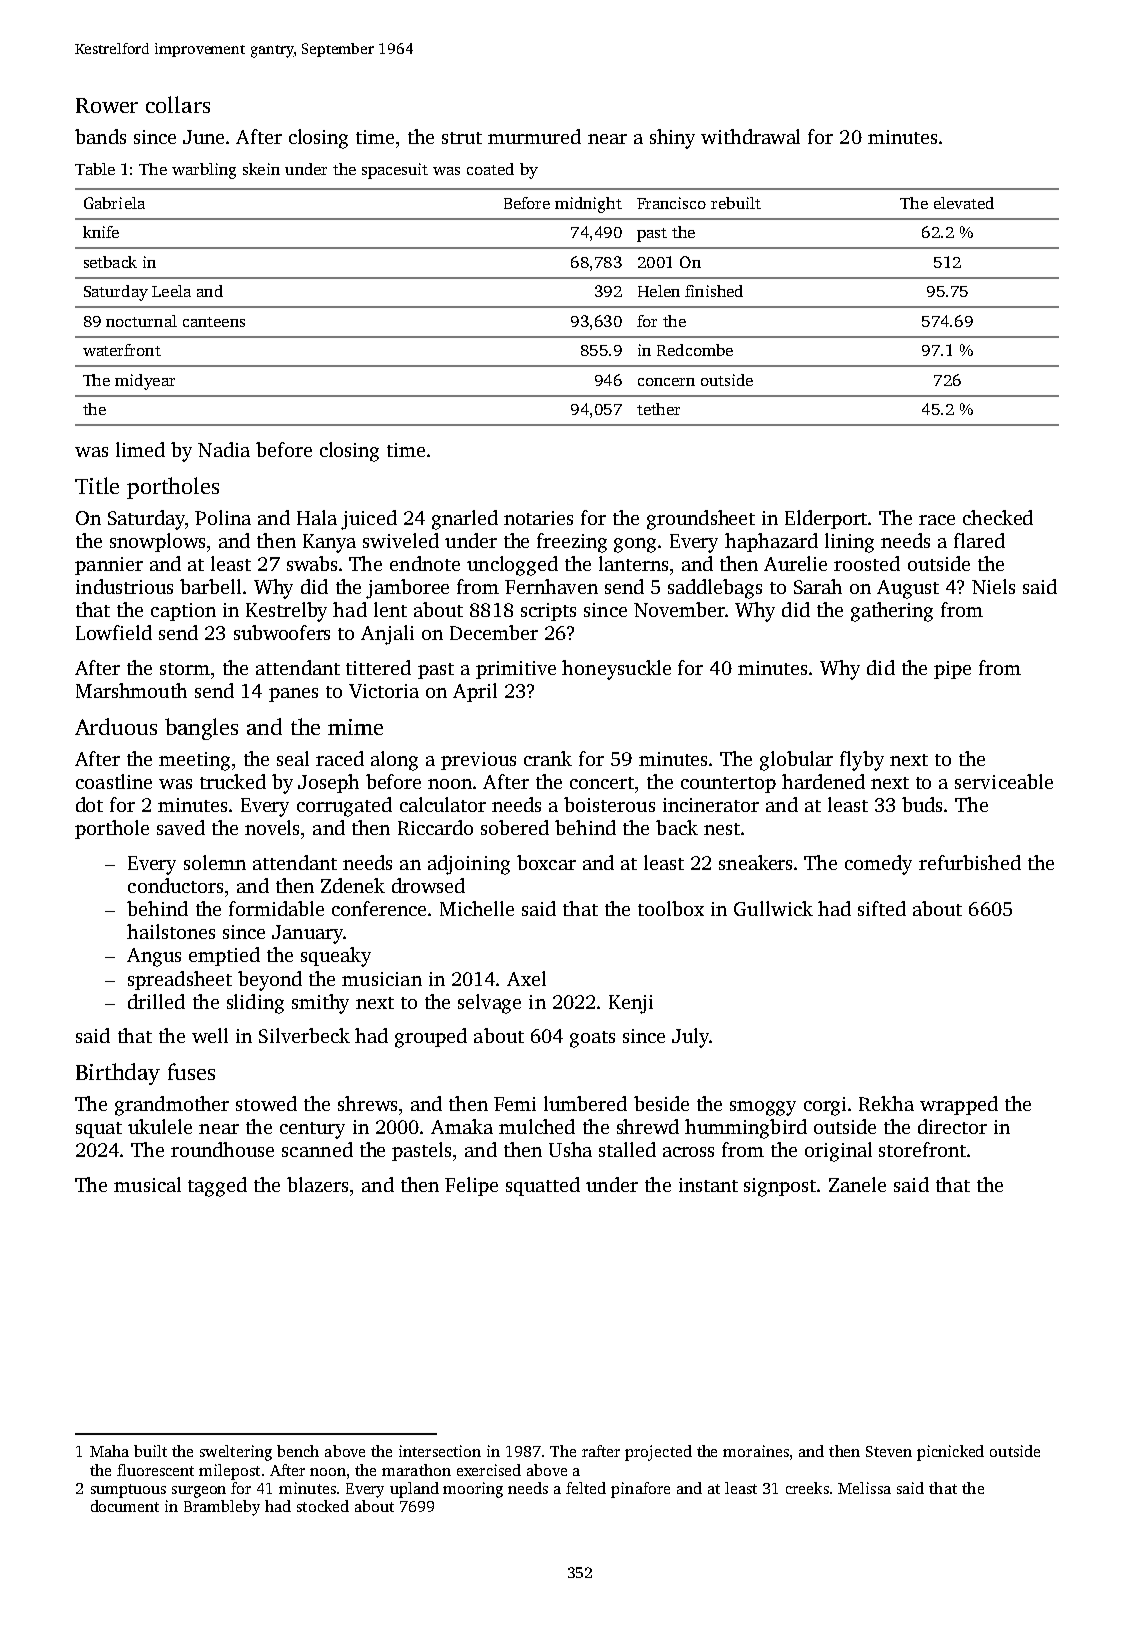  I want to click on blazers, so click(317, 1184).
